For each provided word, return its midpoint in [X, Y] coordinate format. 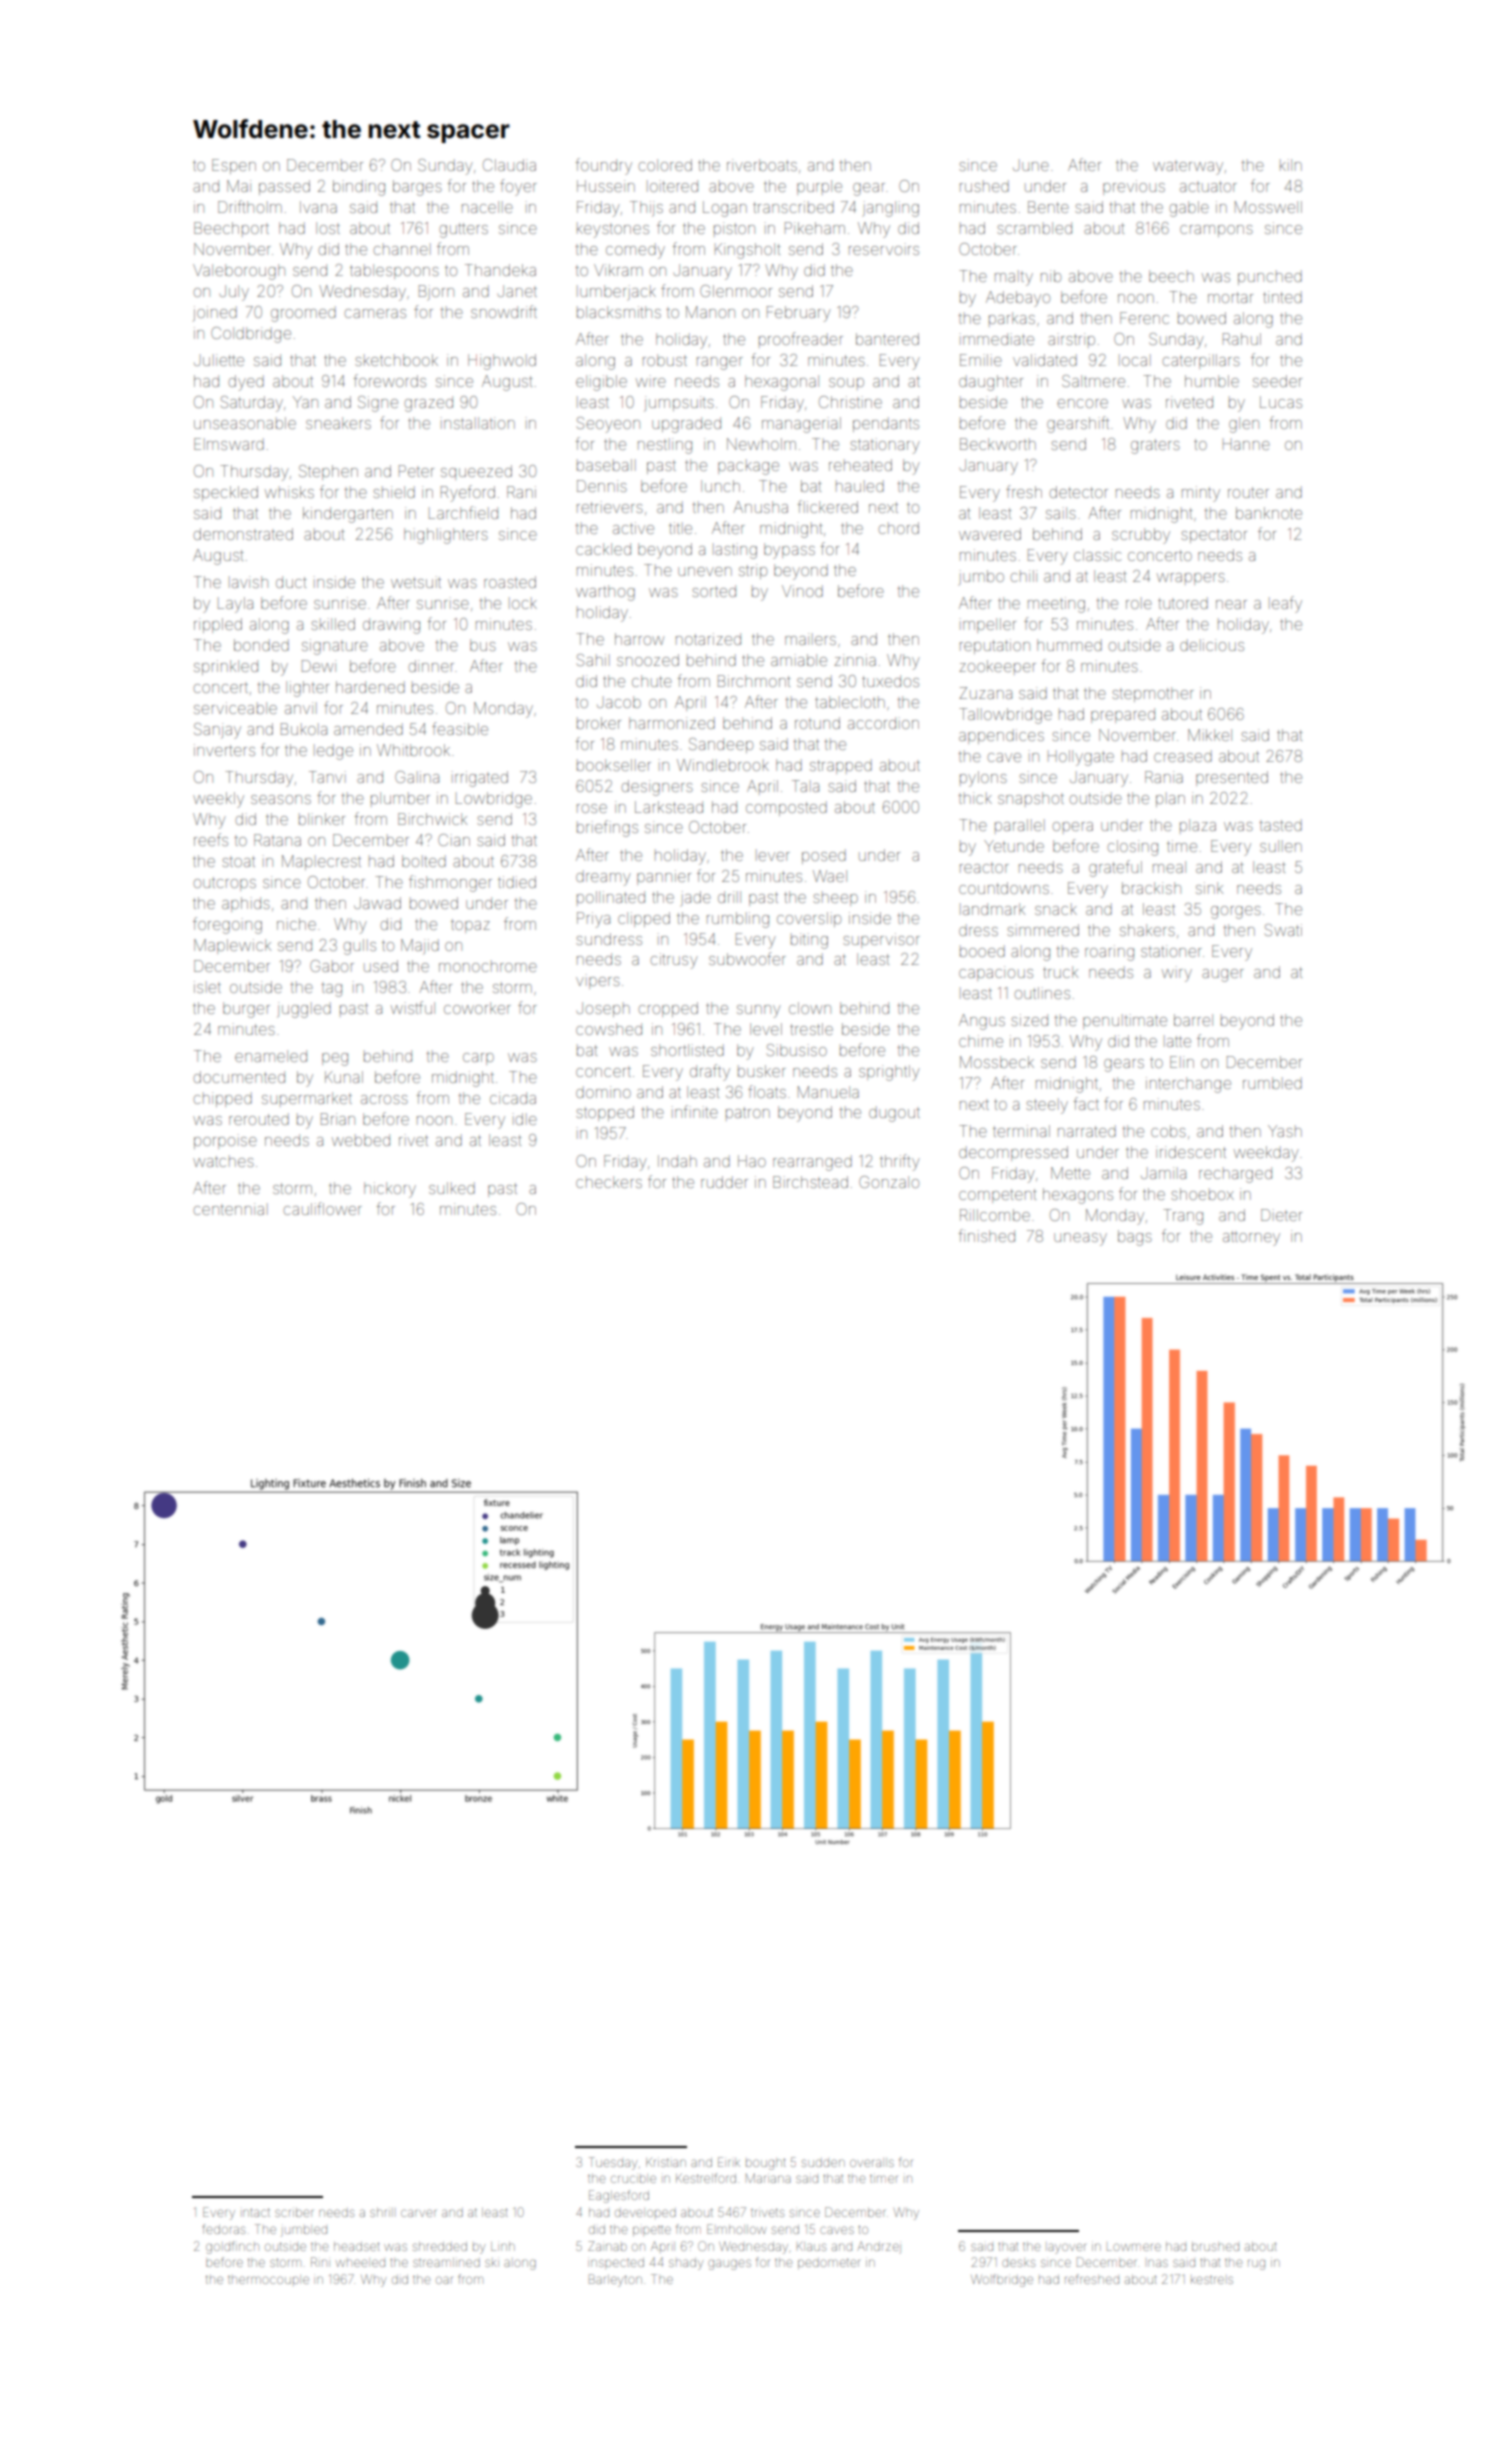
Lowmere [1134, 2247]
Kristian [666, 2162]
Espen [234, 166]
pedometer [829, 2263]
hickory [390, 1190]
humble [1212, 381]
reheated [860, 465]
